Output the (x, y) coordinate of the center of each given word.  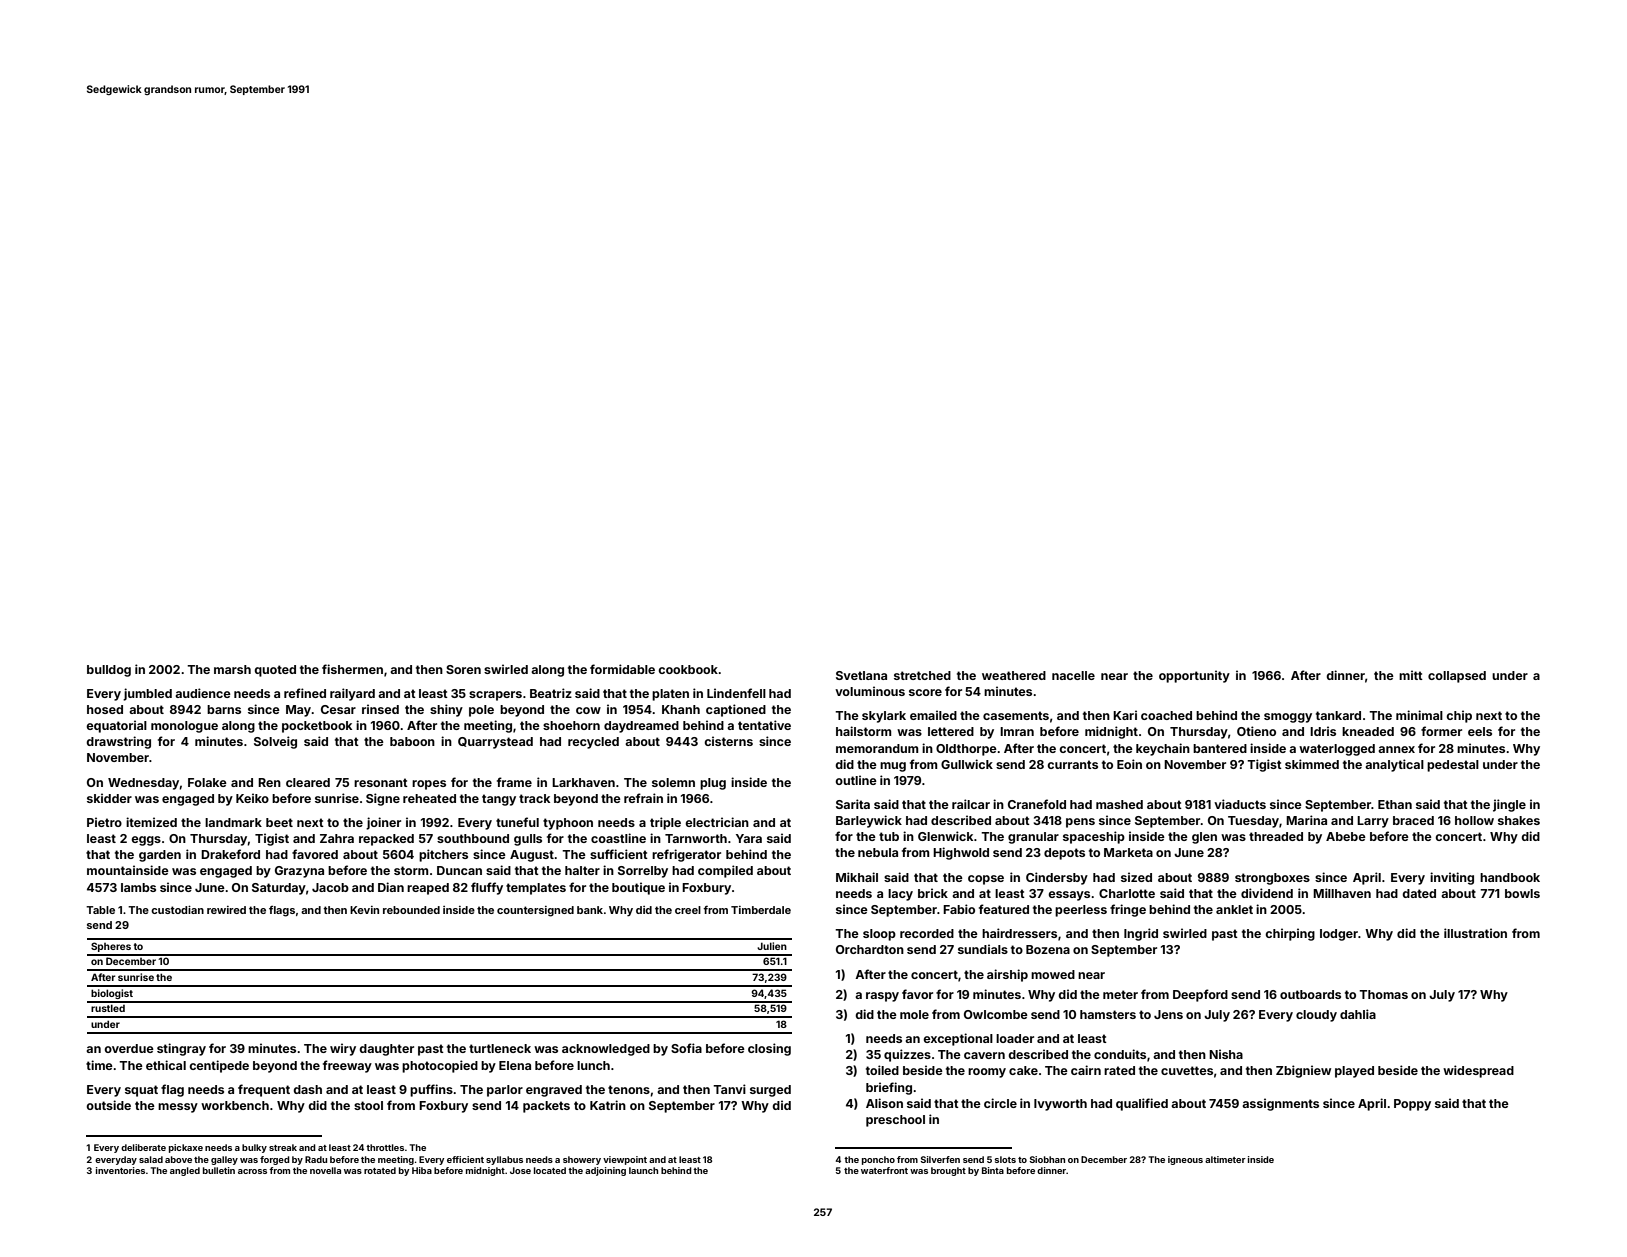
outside (108, 1105)
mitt (1411, 675)
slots (1005, 1159)
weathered (1014, 675)
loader (1015, 1038)
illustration (1475, 933)
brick (933, 893)
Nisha (1226, 1054)
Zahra (337, 838)
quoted (275, 671)
